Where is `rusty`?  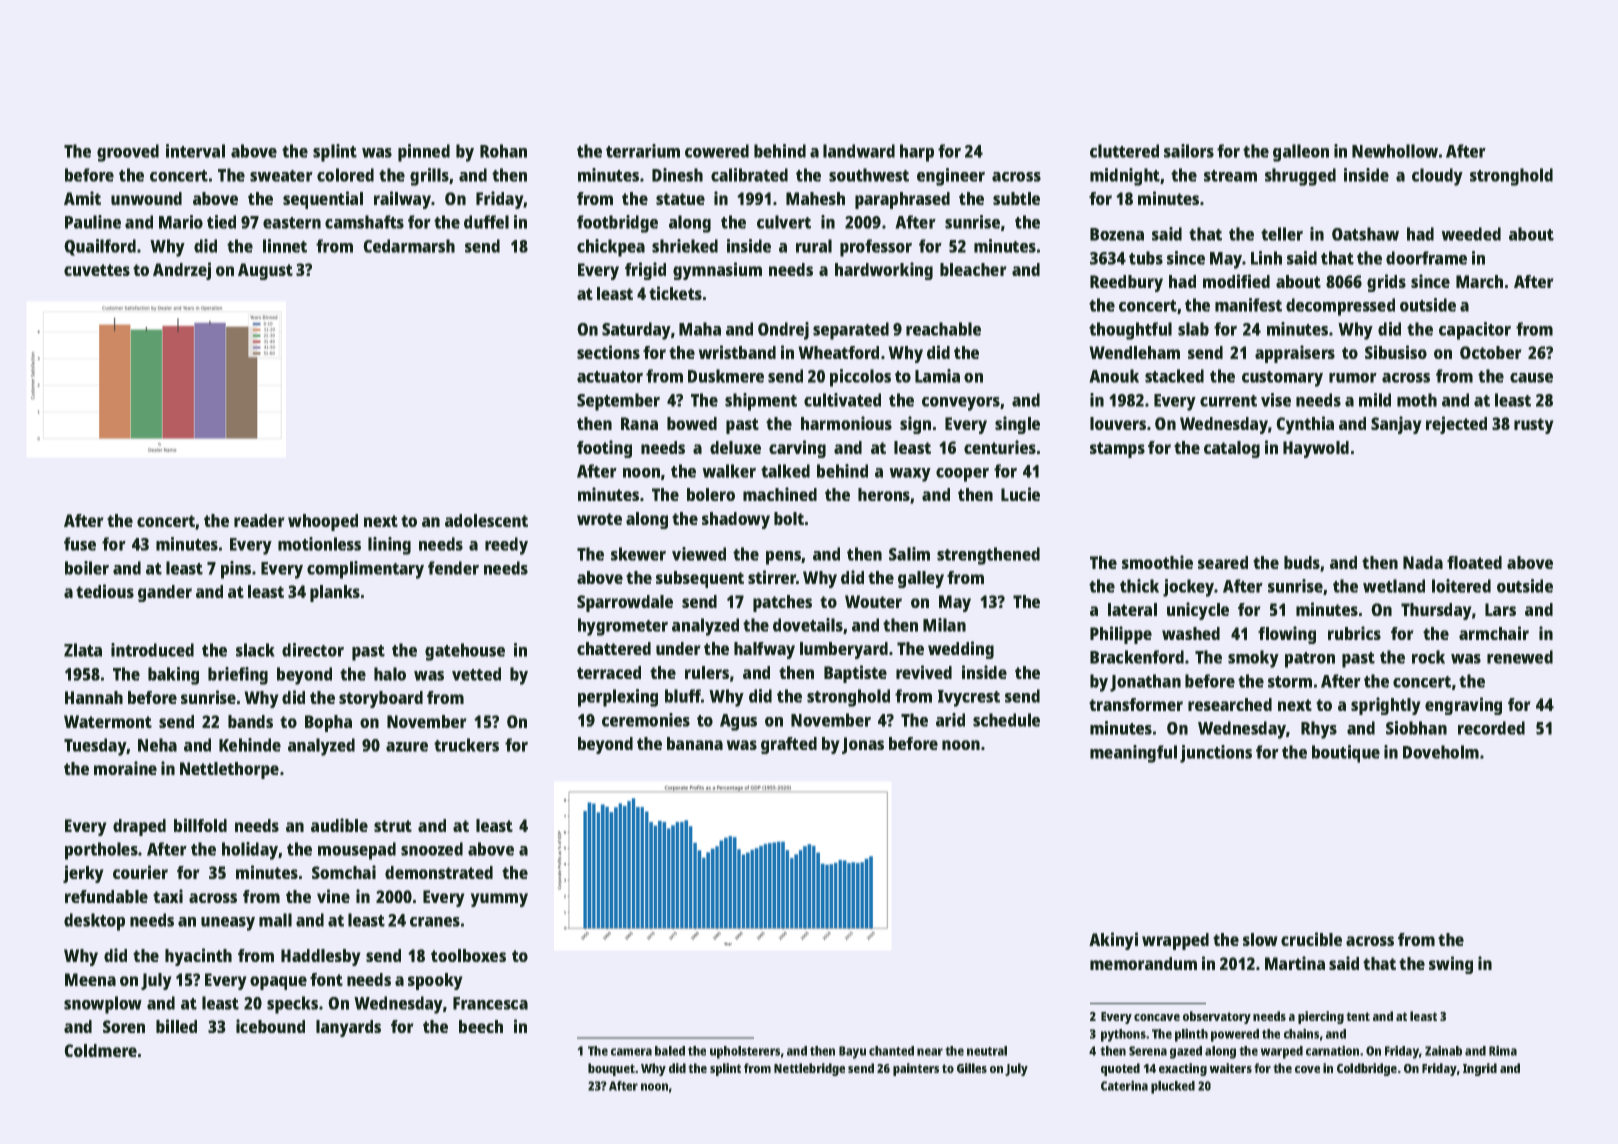 rusty is located at coordinates (1534, 426).
